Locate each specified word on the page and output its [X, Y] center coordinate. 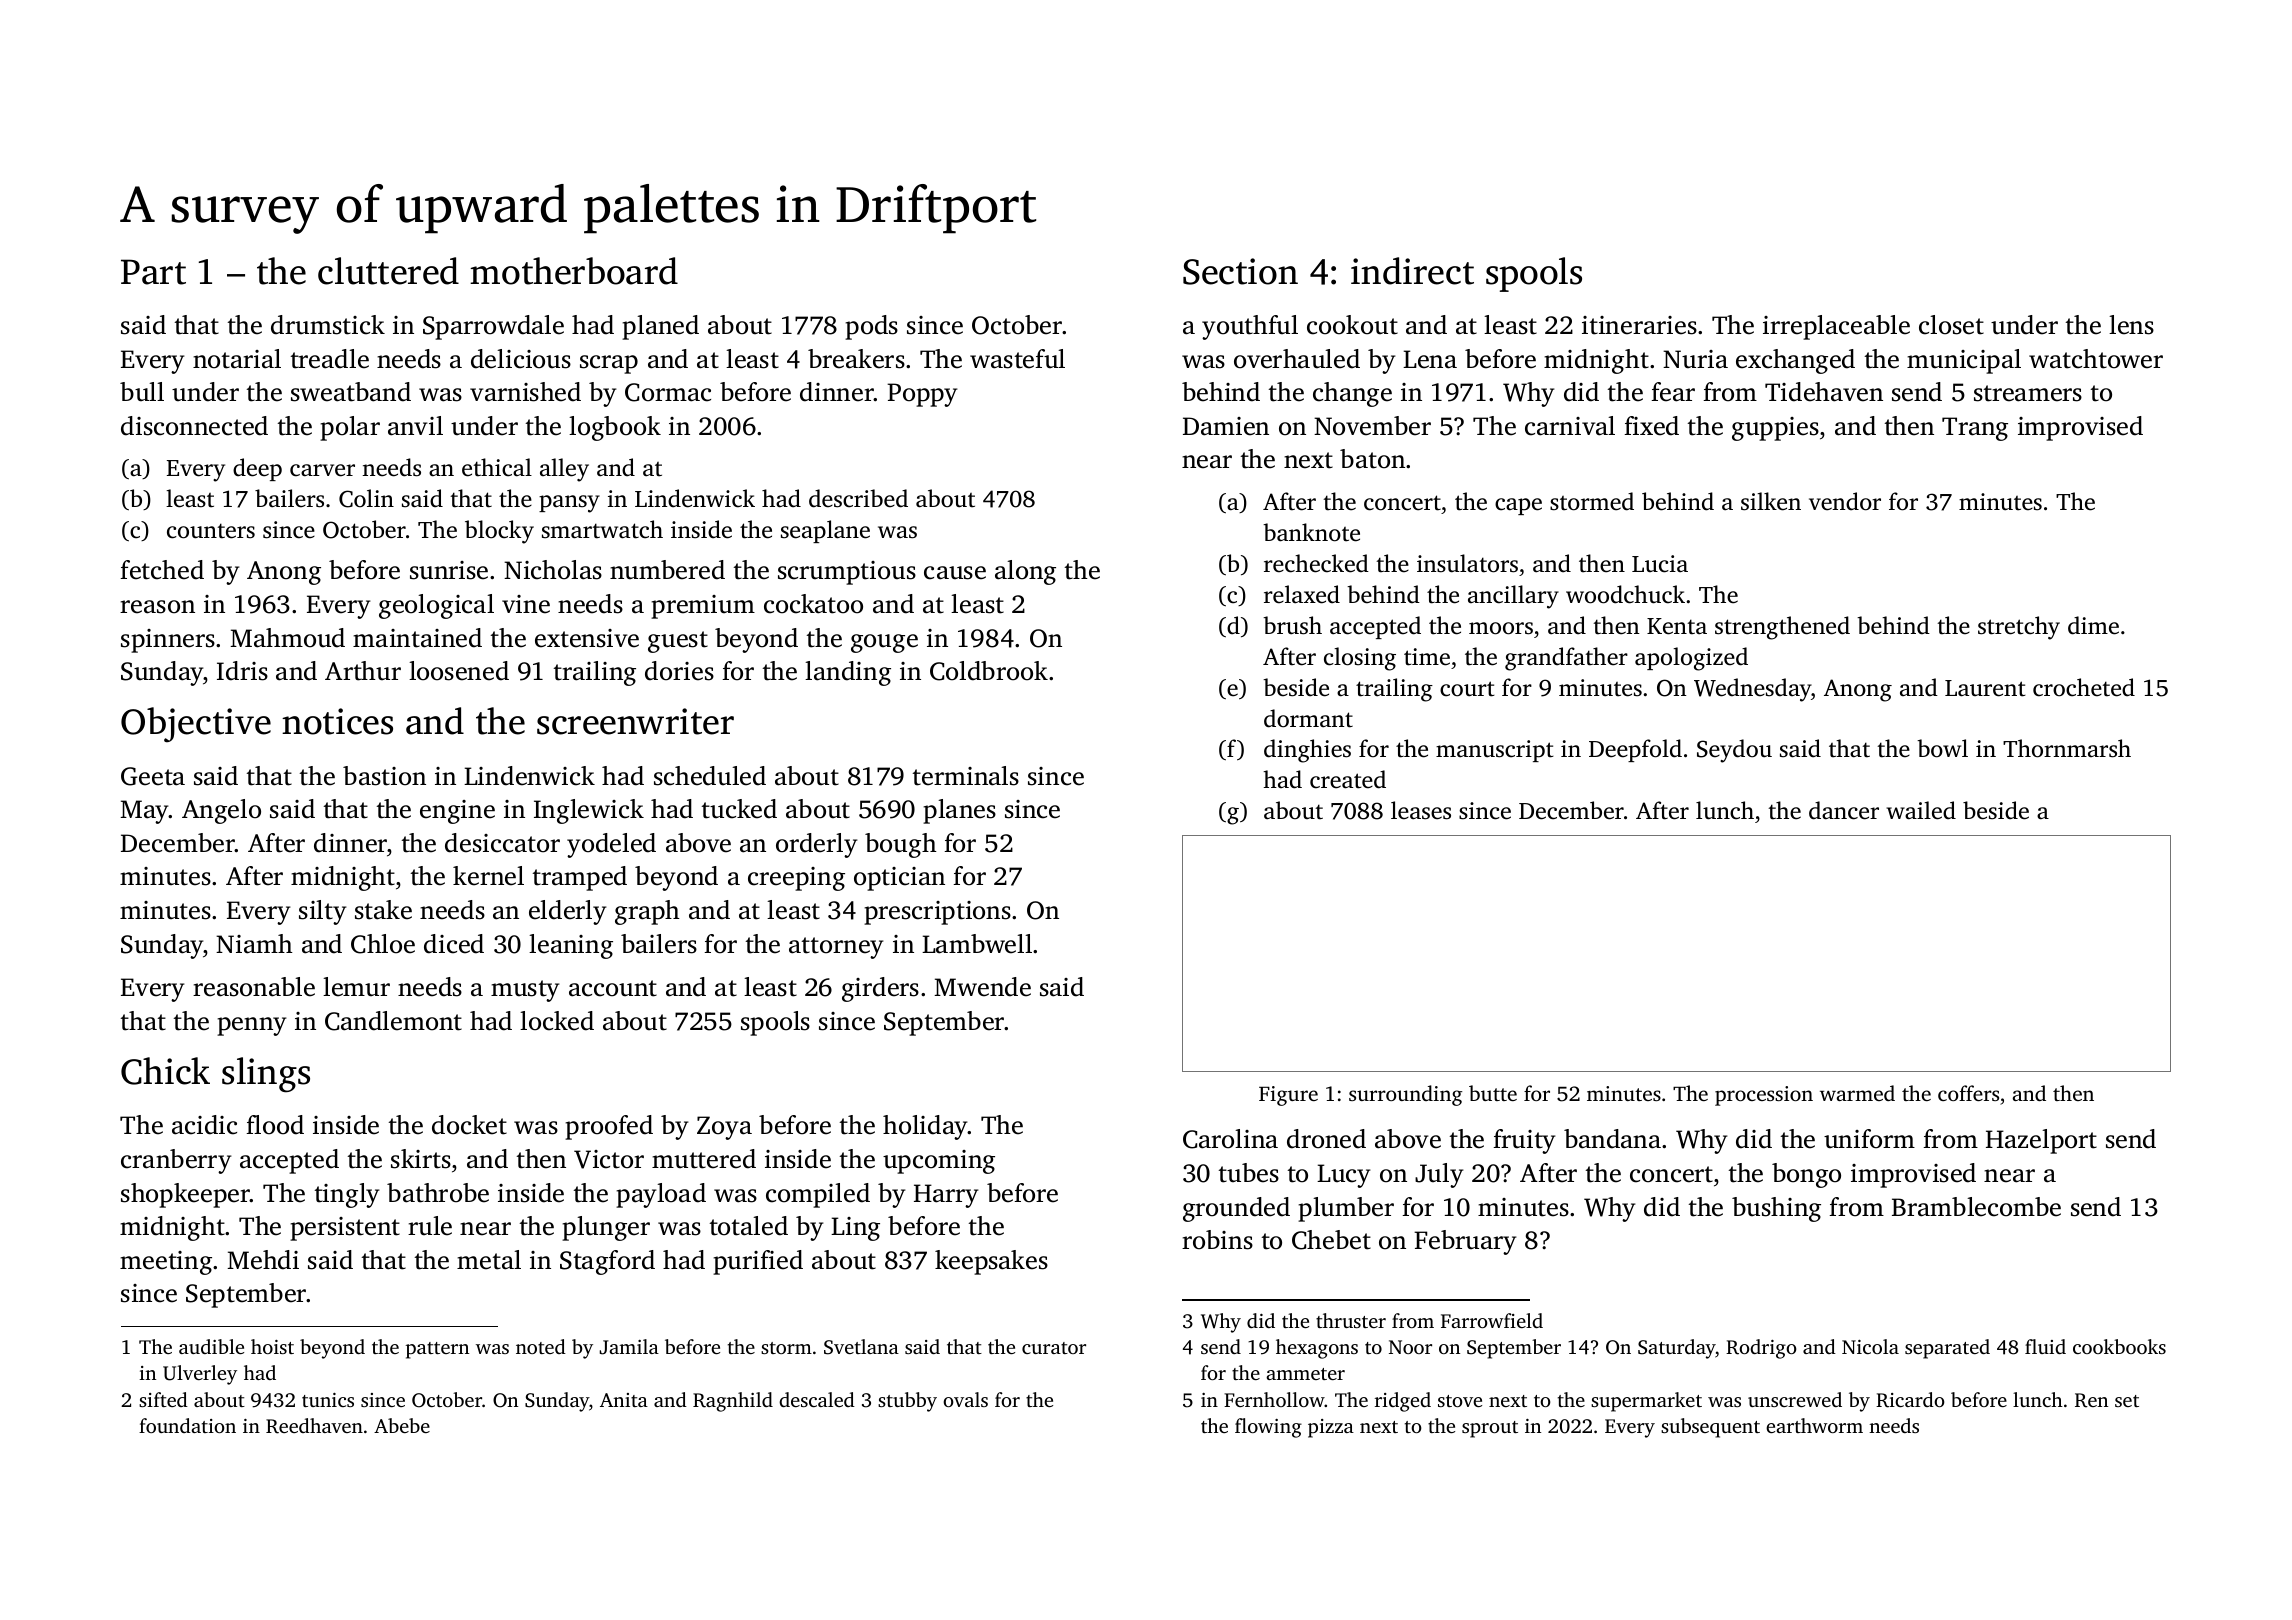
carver [322, 470]
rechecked [1316, 563]
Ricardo [1910, 1400]
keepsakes [991, 1262]
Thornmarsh [2067, 748]
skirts [421, 1159]
